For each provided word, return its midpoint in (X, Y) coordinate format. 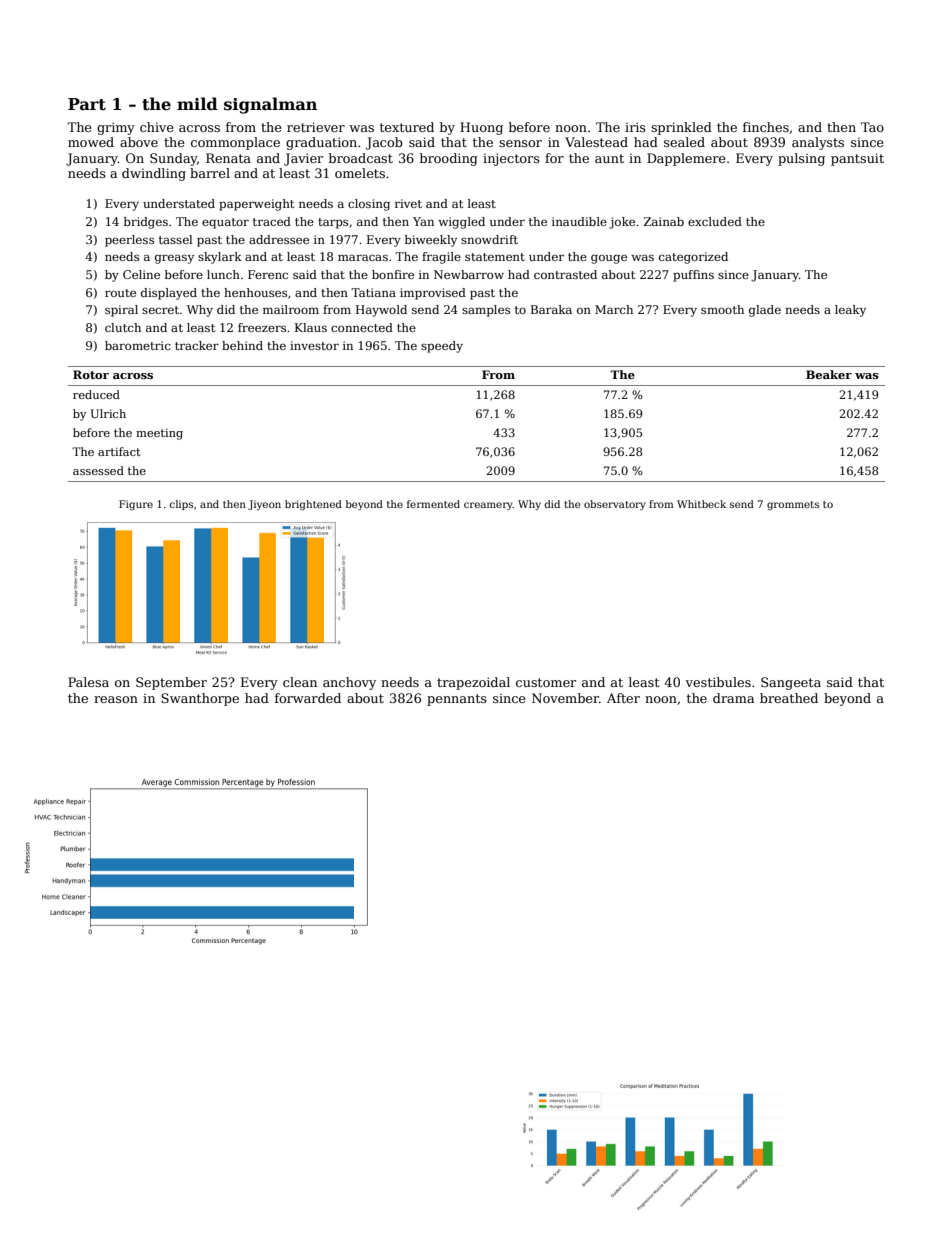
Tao (872, 127)
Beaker (829, 374)
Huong (481, 128)
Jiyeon (264, 505)
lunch (223, 274)
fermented (433, 504)
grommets (793, 505)
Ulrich (108, 413)
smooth (722, 309)
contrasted (565, 274)
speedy (442, 347)
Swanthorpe (200, 699)
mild (197, 103)
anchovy (349, 683)
